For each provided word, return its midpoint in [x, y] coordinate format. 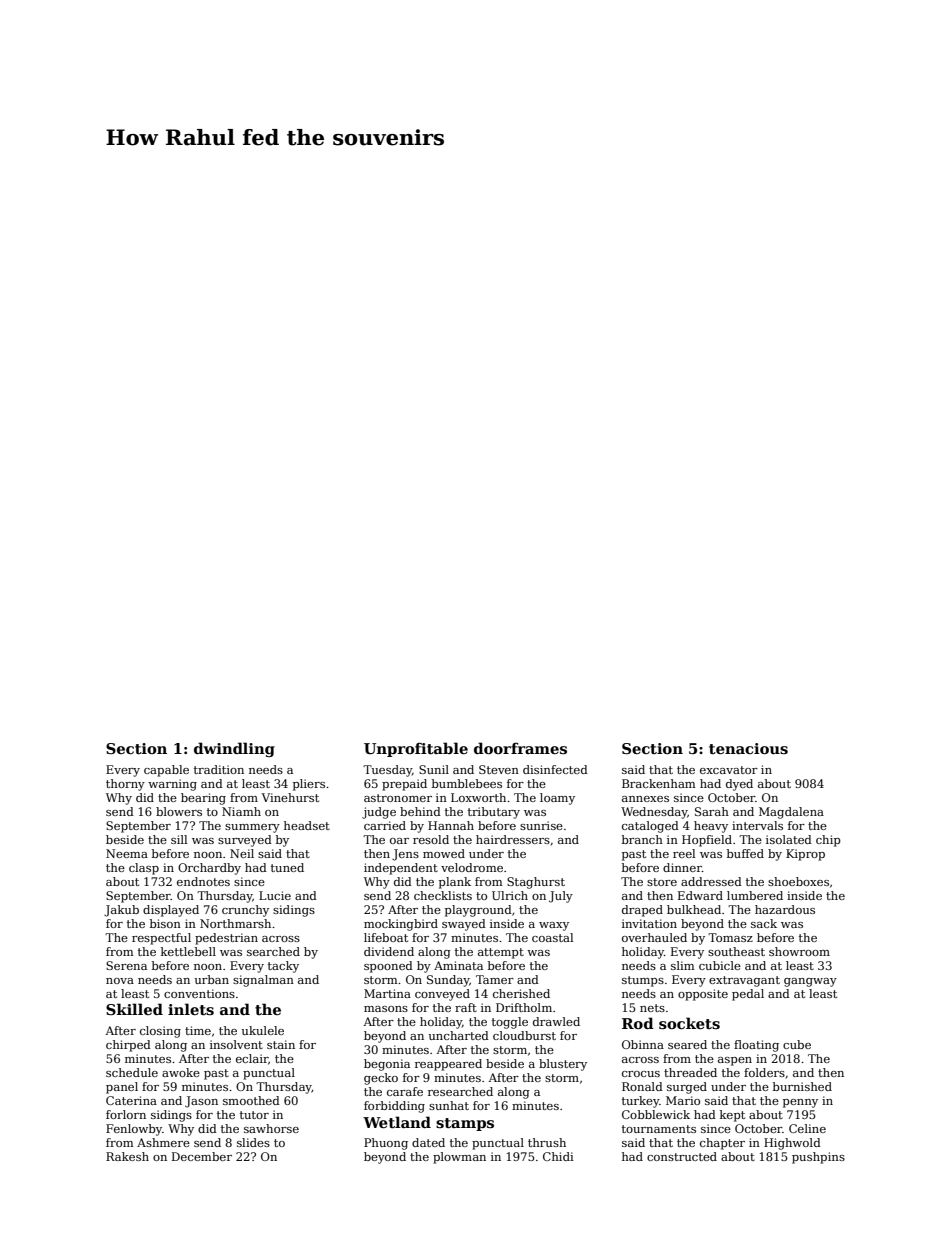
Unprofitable [416, 749]
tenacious [748, 748]
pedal [748, 995]
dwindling [234, 749]
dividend [389, 951]
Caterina [131, 1100]
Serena [126, 965]
